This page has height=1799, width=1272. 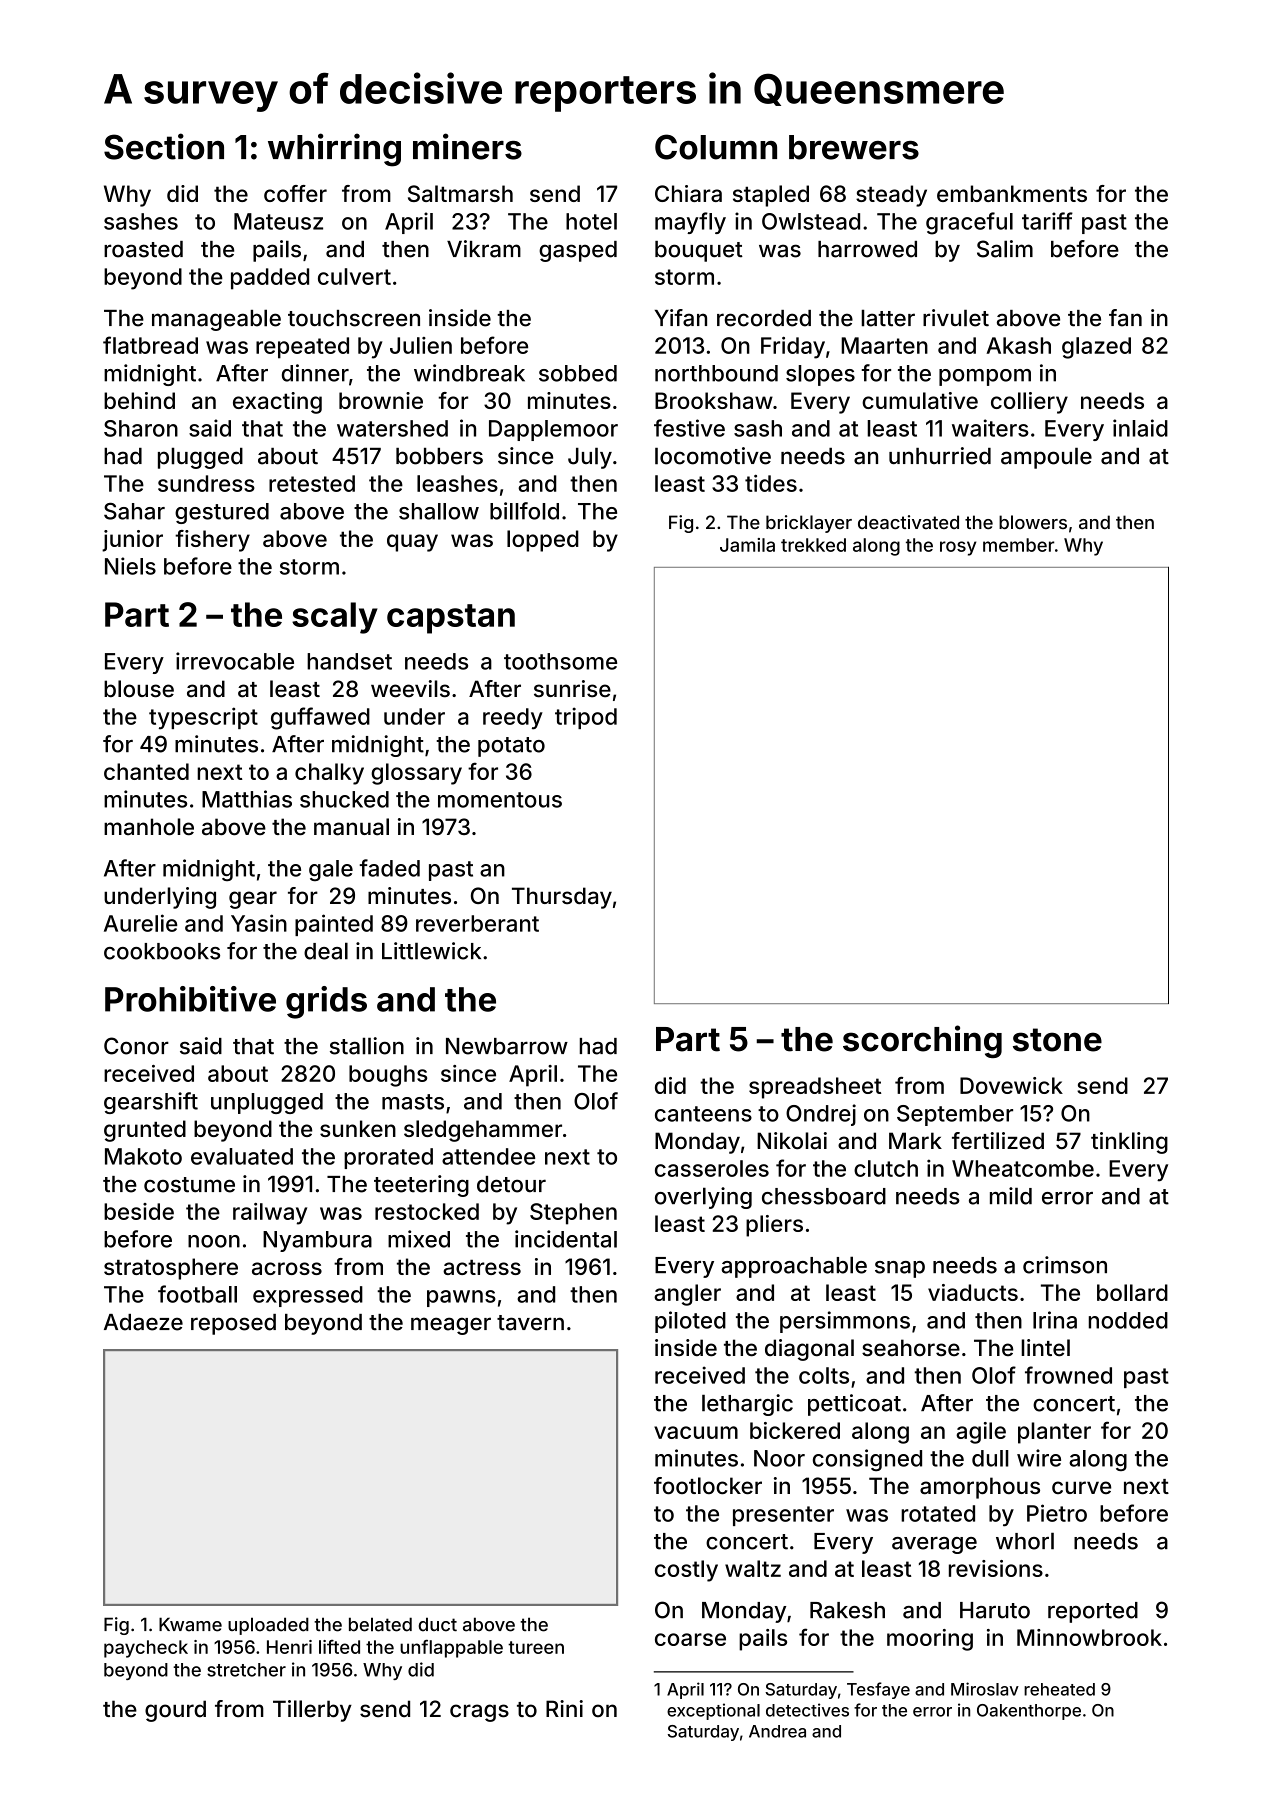 I want to click on belated, so click(x=380, y=1624).
